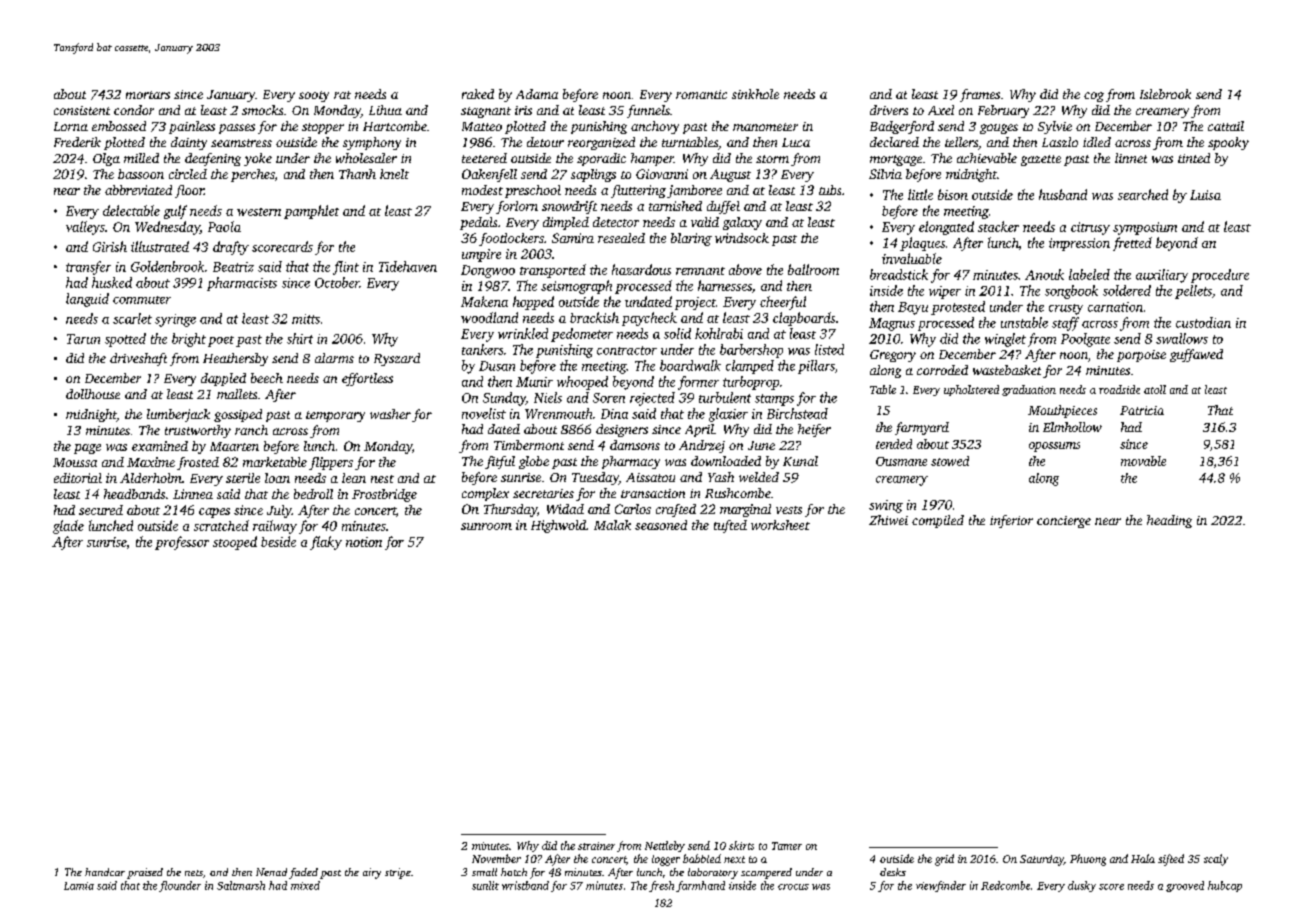 The width and height of the document is (1308, 924). Describe the element at coordinates (182, 543) in the document. I see `professor` at that location.
